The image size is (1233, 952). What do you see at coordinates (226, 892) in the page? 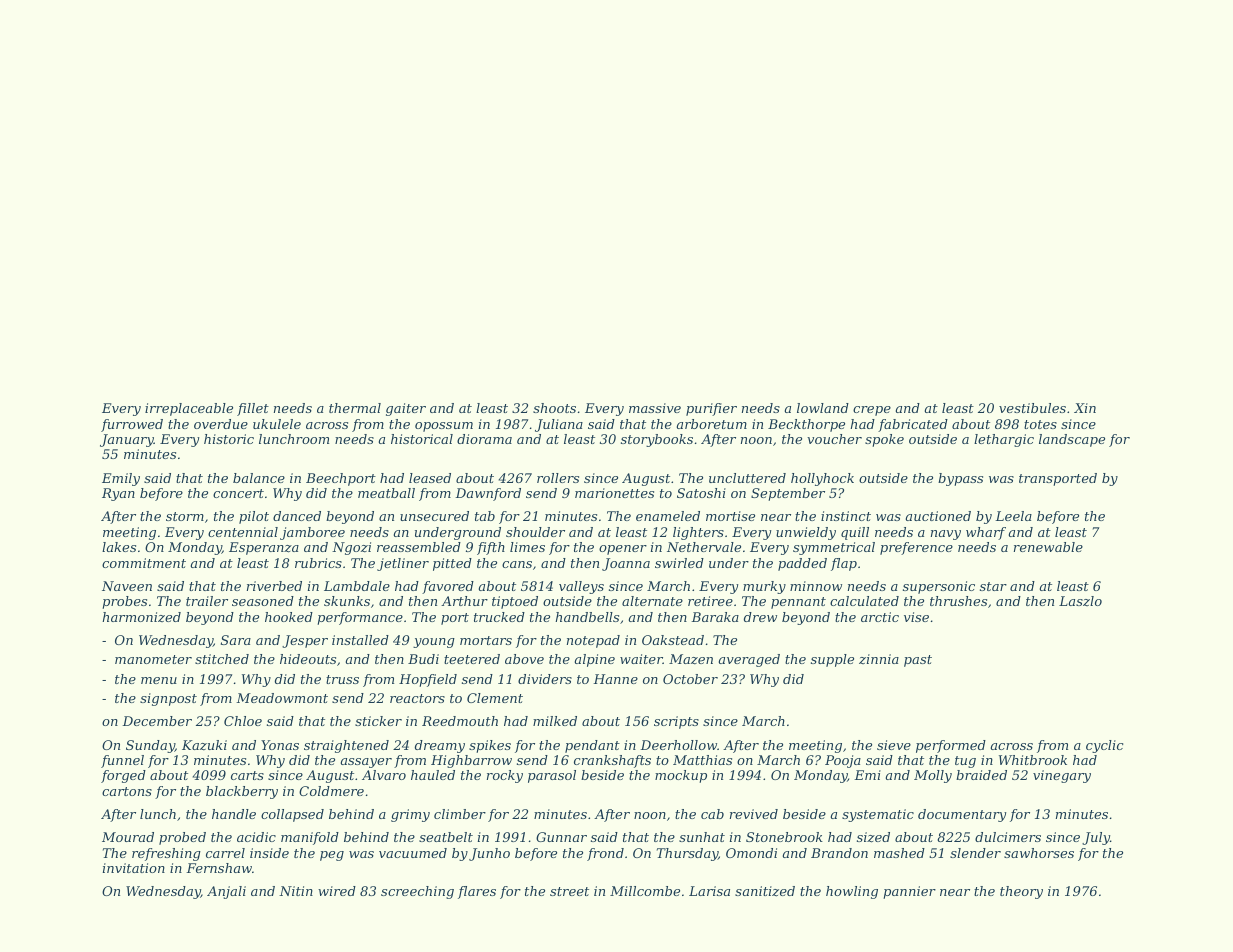
I see `Anjali` at bounding box center [226, 892].
